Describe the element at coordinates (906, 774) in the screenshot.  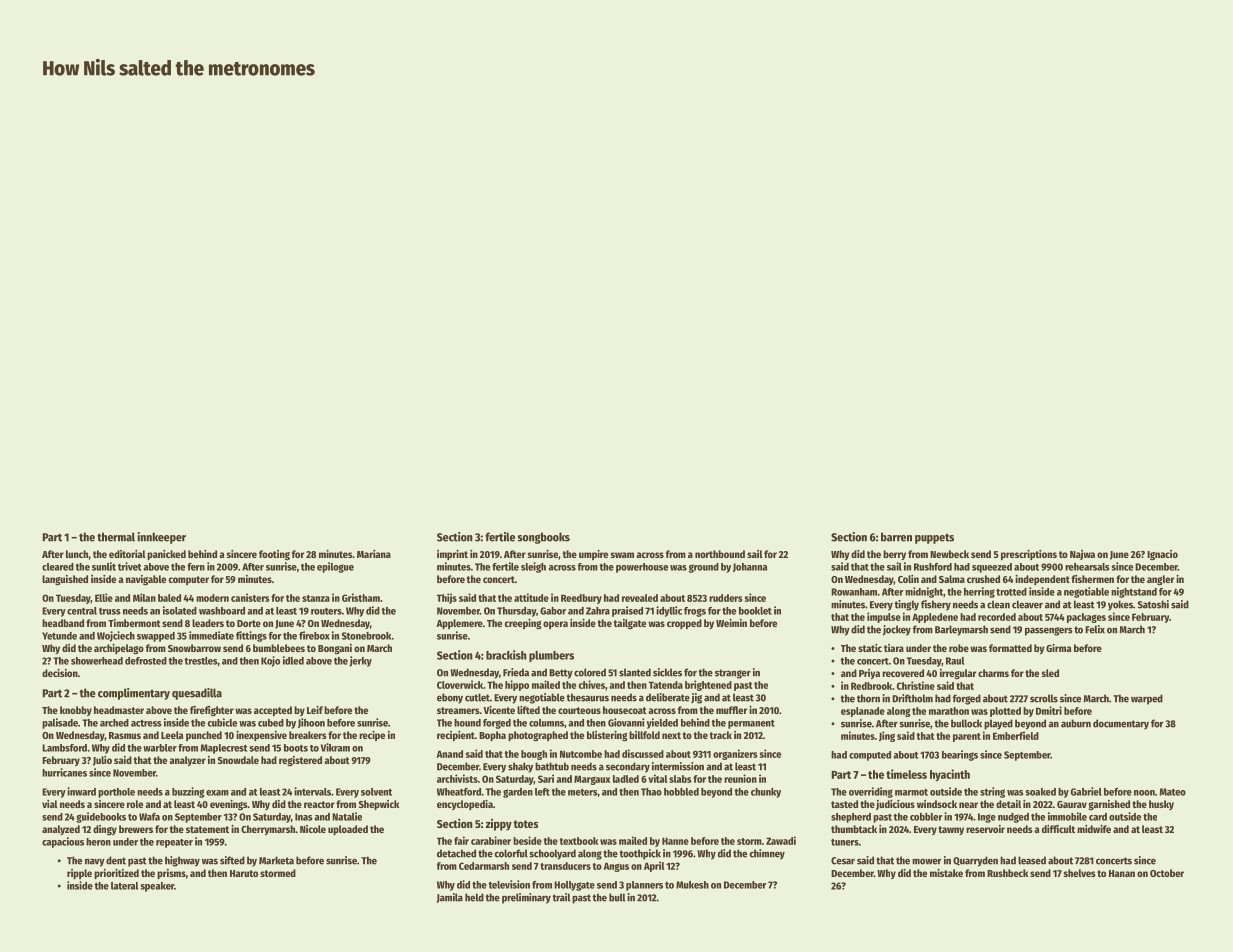
I see `timeless` at that location.
